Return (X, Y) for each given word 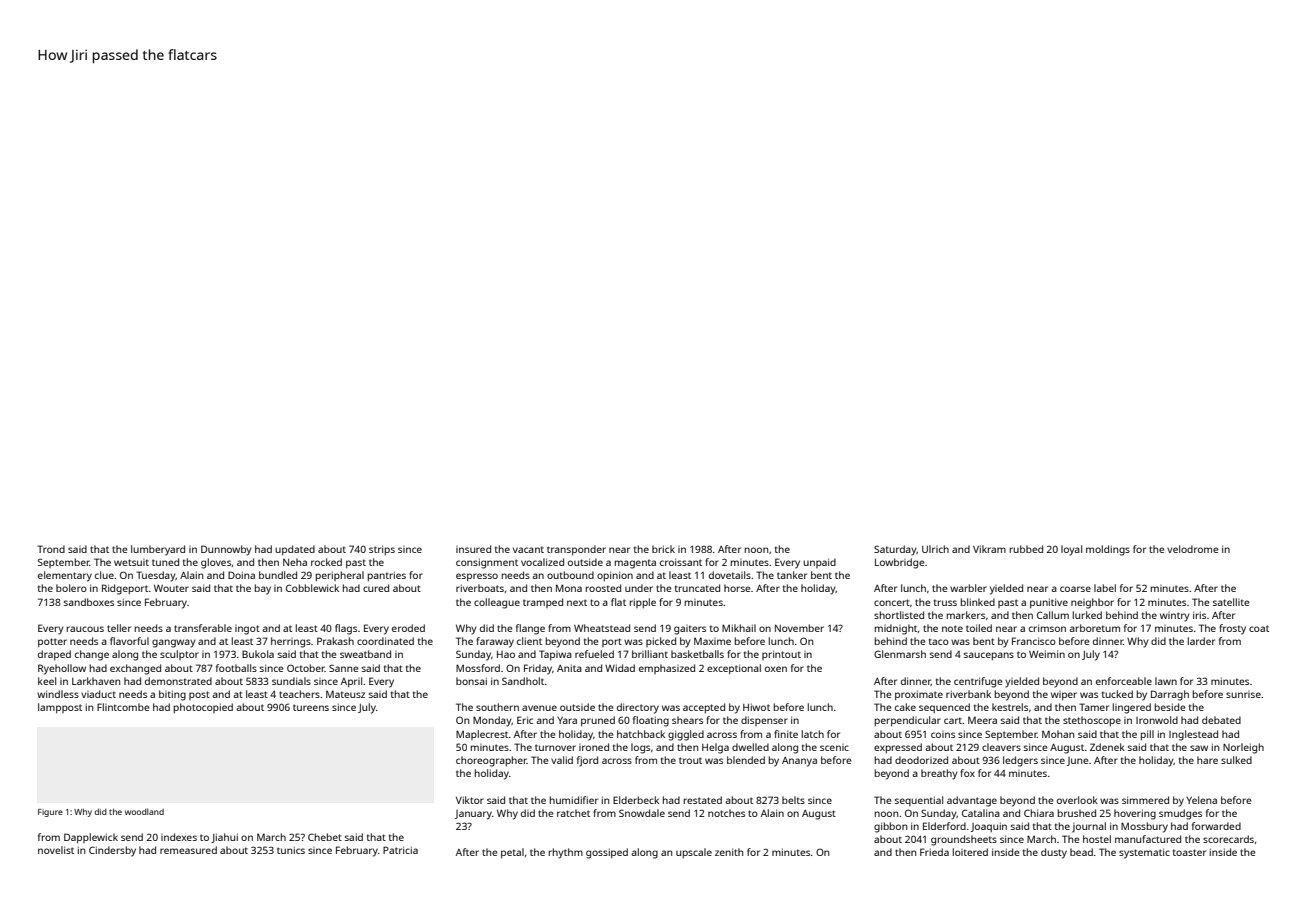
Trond (51, 549)
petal (512, 853)
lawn (1166, 681)
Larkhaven (96, 681)
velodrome (1193, 549)
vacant (528, 549)
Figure (50, 813)
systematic (1144, 853)
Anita (569, 668)
